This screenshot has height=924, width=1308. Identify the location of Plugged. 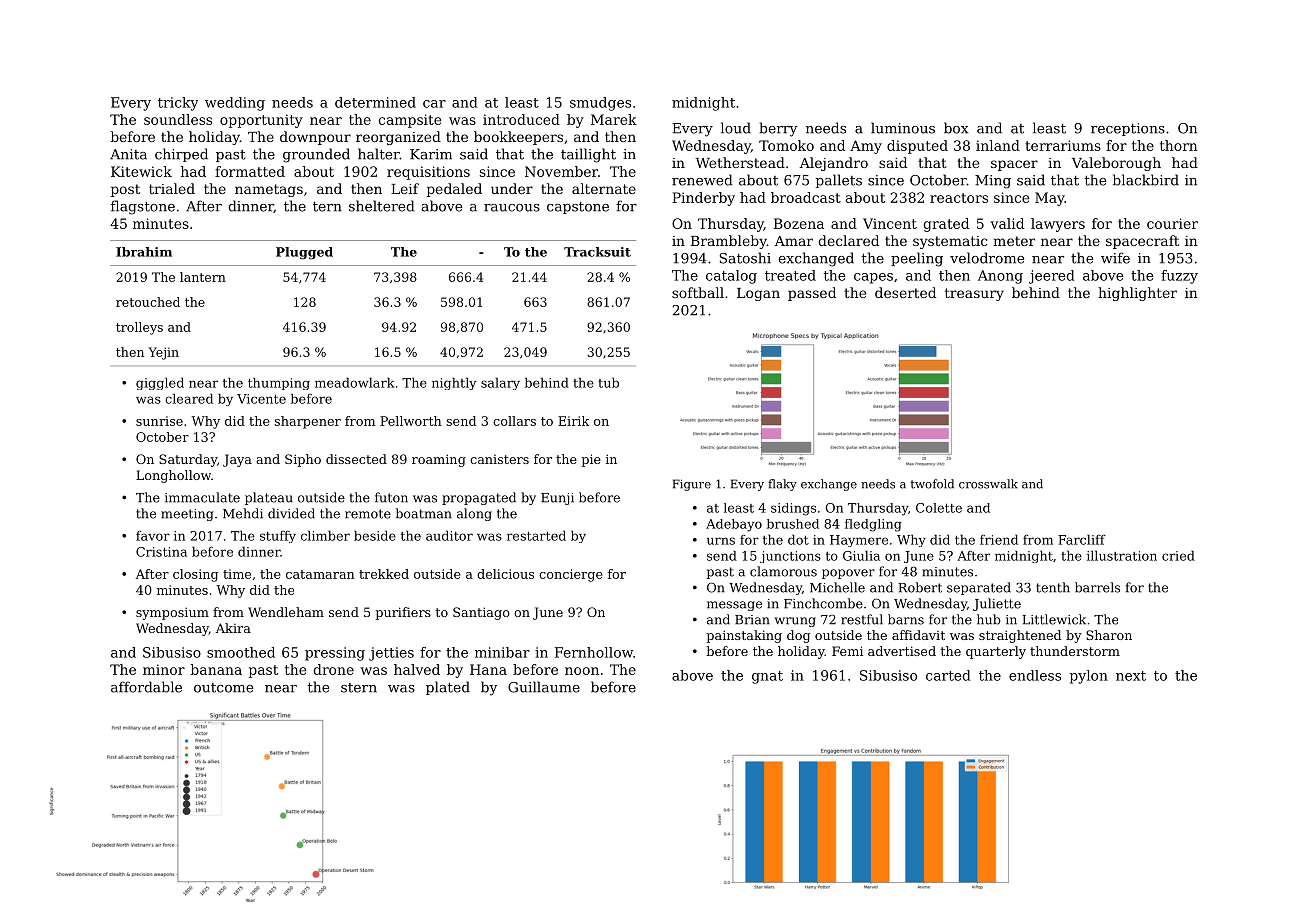
(304, 253).
